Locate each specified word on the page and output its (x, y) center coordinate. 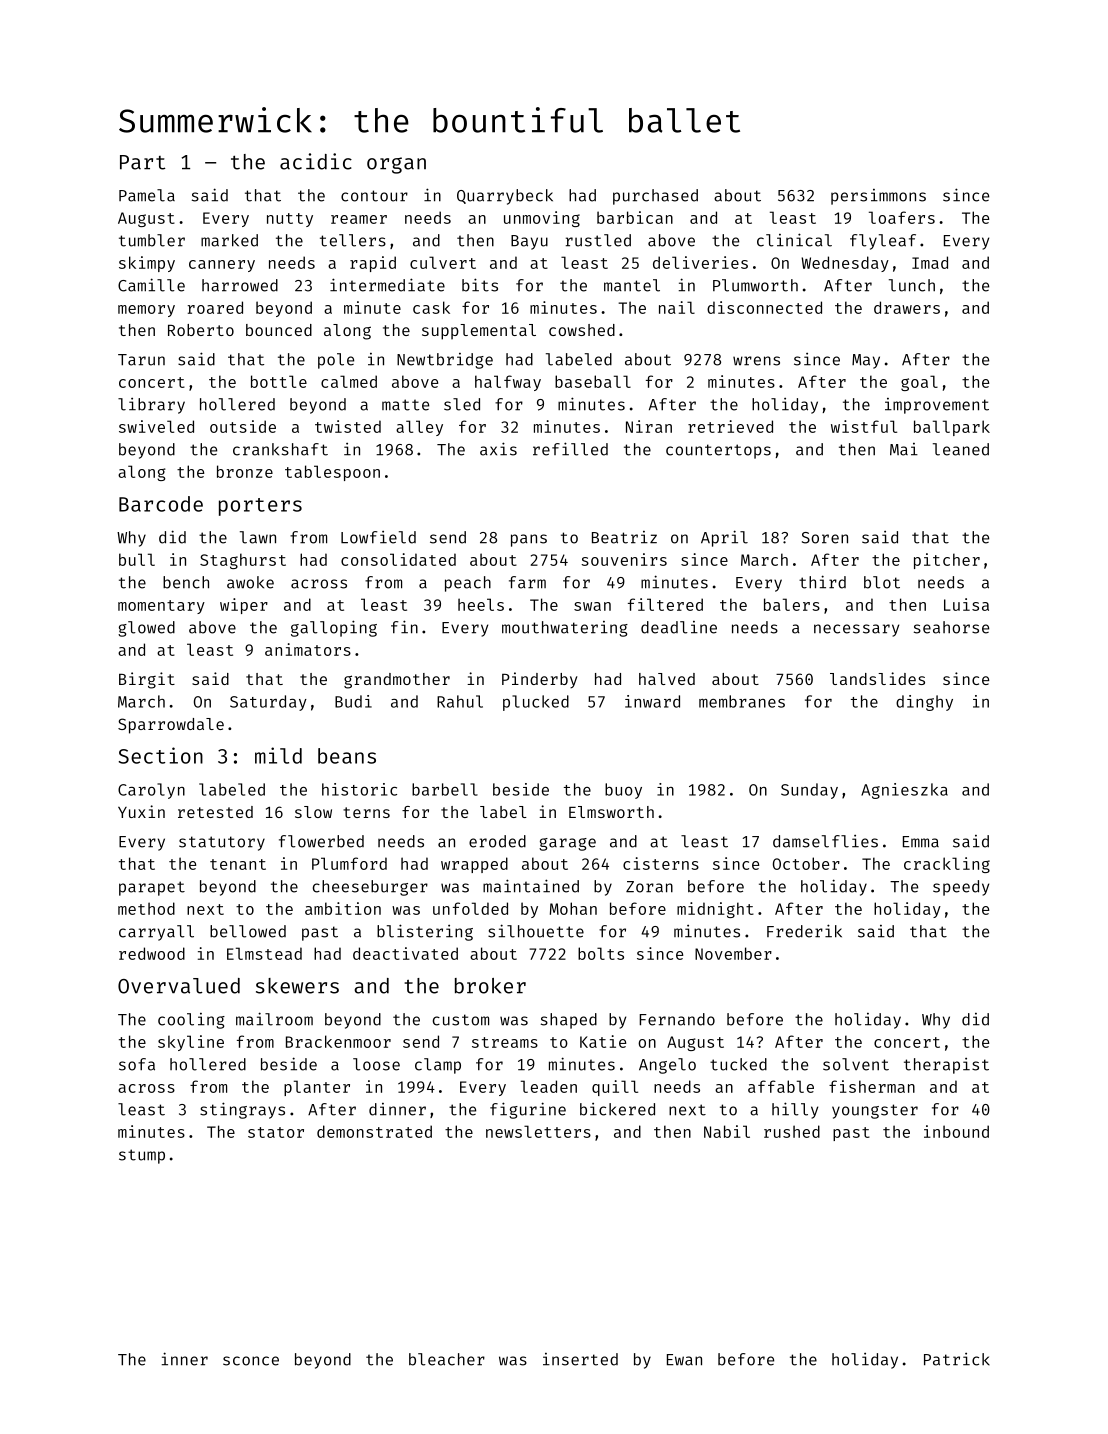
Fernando (677, 1019)
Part (142, 162)
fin (404, 627)
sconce (251, 1361)
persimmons (878, 197)
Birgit (147, 680)
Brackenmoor (338, 1041)
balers (792, 604)
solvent (856, 1064)
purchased (655, 197)
